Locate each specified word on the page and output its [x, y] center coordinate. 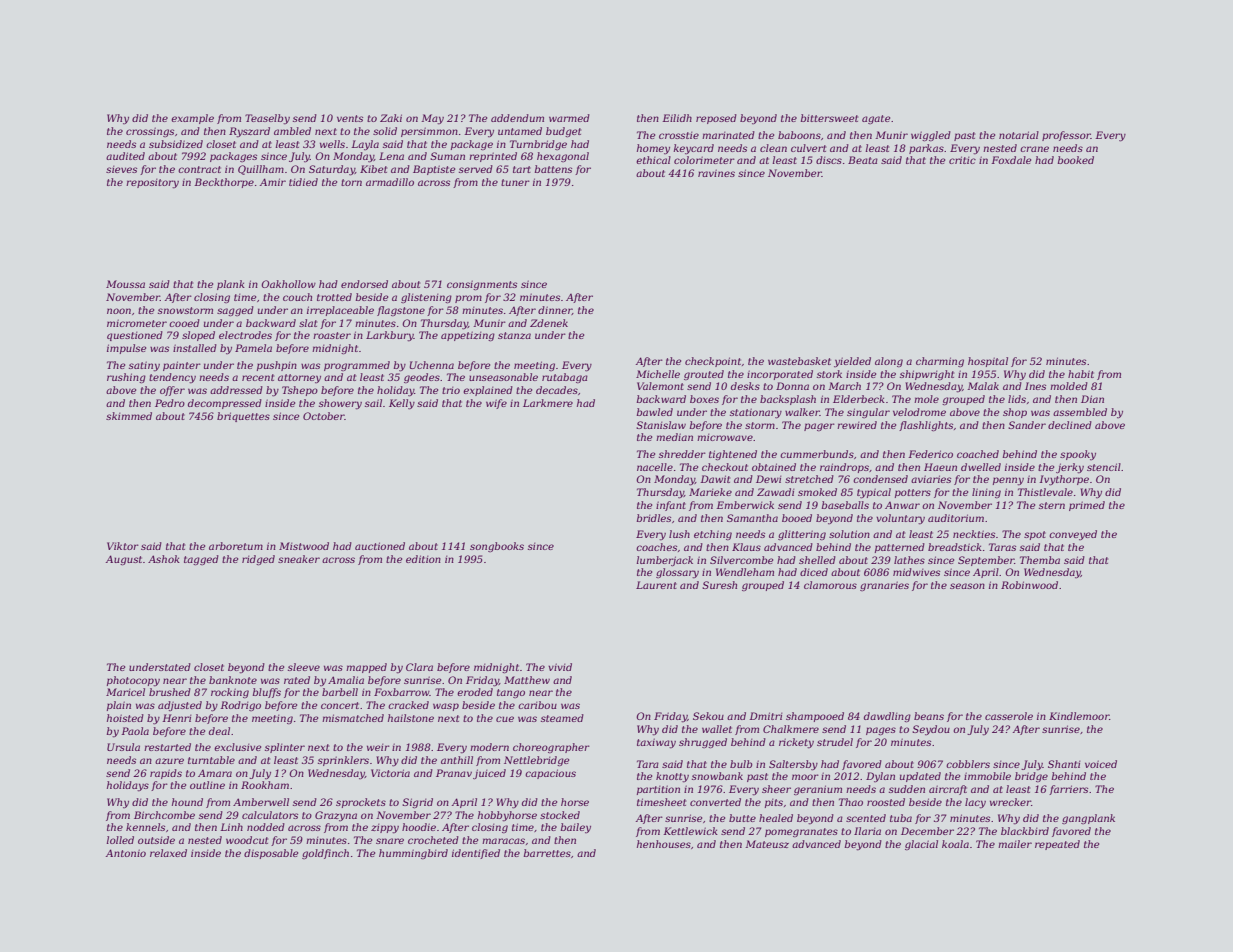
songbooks [497, 547]
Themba [1040, 560]
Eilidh [677, 118]
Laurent [656, 585]
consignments [482, 285]
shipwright [927, 375]
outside [156, 840]
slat [308, 323]
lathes [909, 560]
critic [962, 160]
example [192, 119]
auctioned [380, 546]
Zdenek [549, 323]
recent [258, 377]
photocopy [133, 681]
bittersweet [829, 118]
